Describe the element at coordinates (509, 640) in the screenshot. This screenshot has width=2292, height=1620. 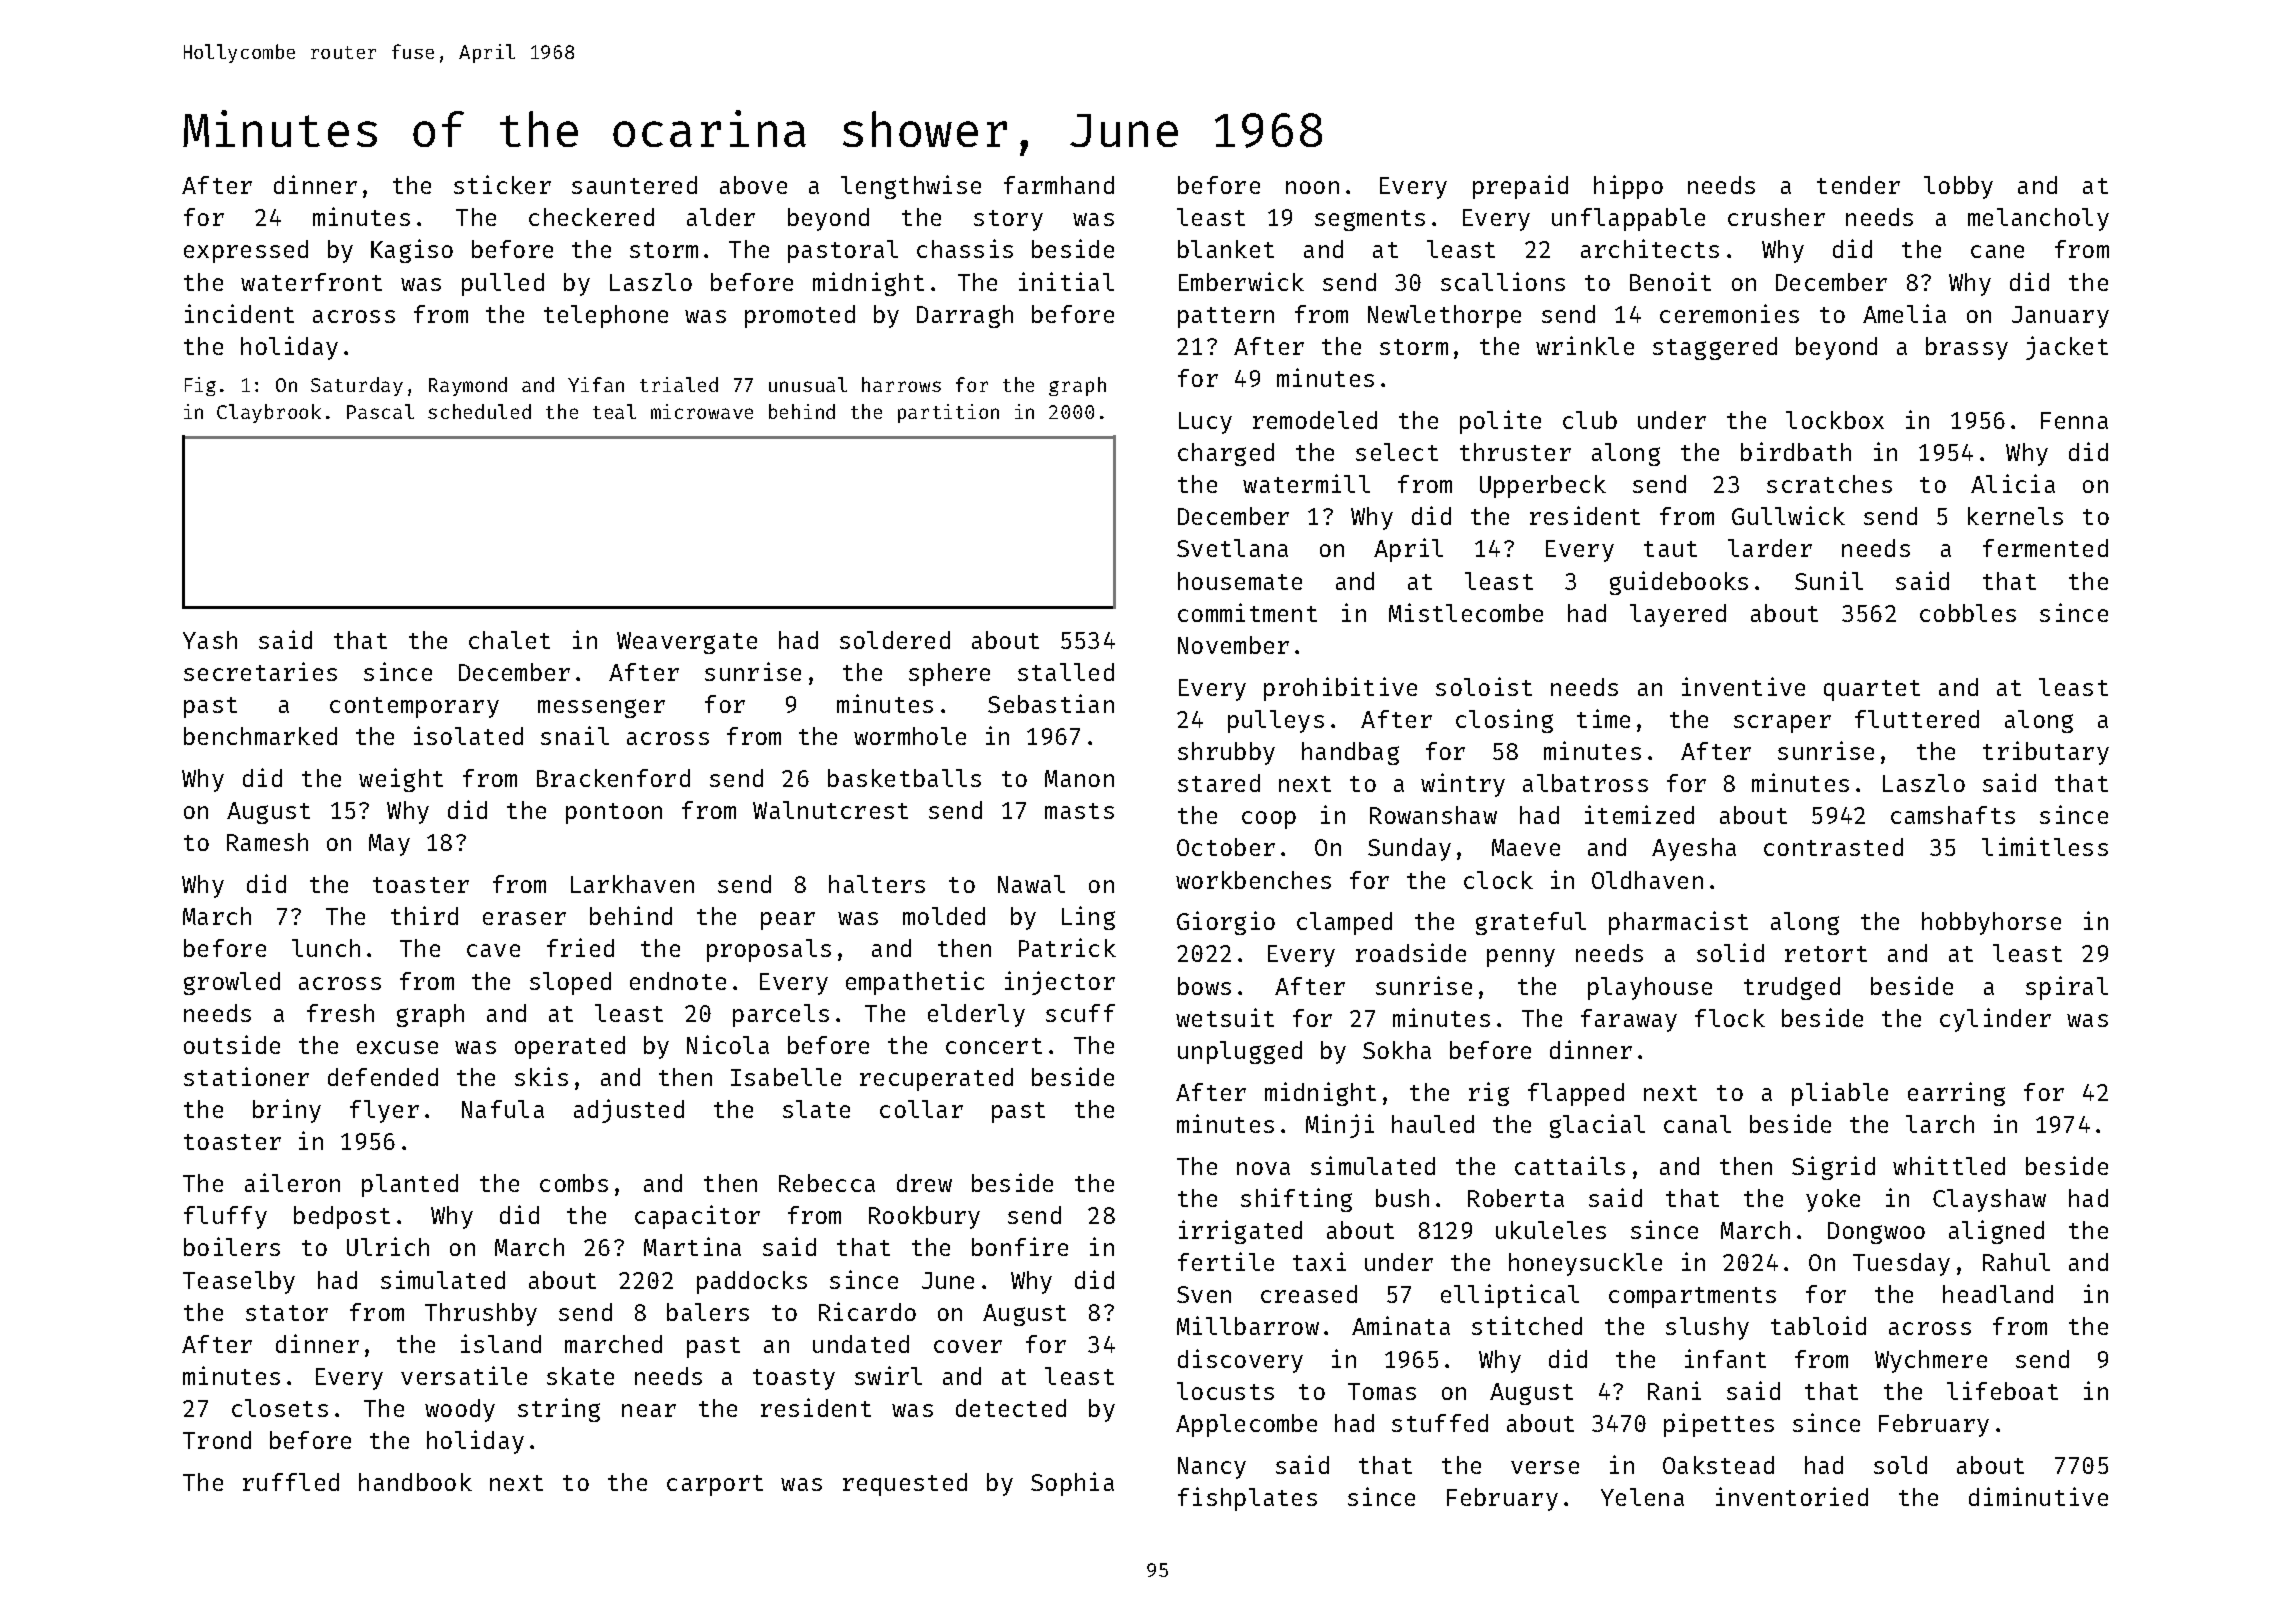
I see `chalet` at that location.
